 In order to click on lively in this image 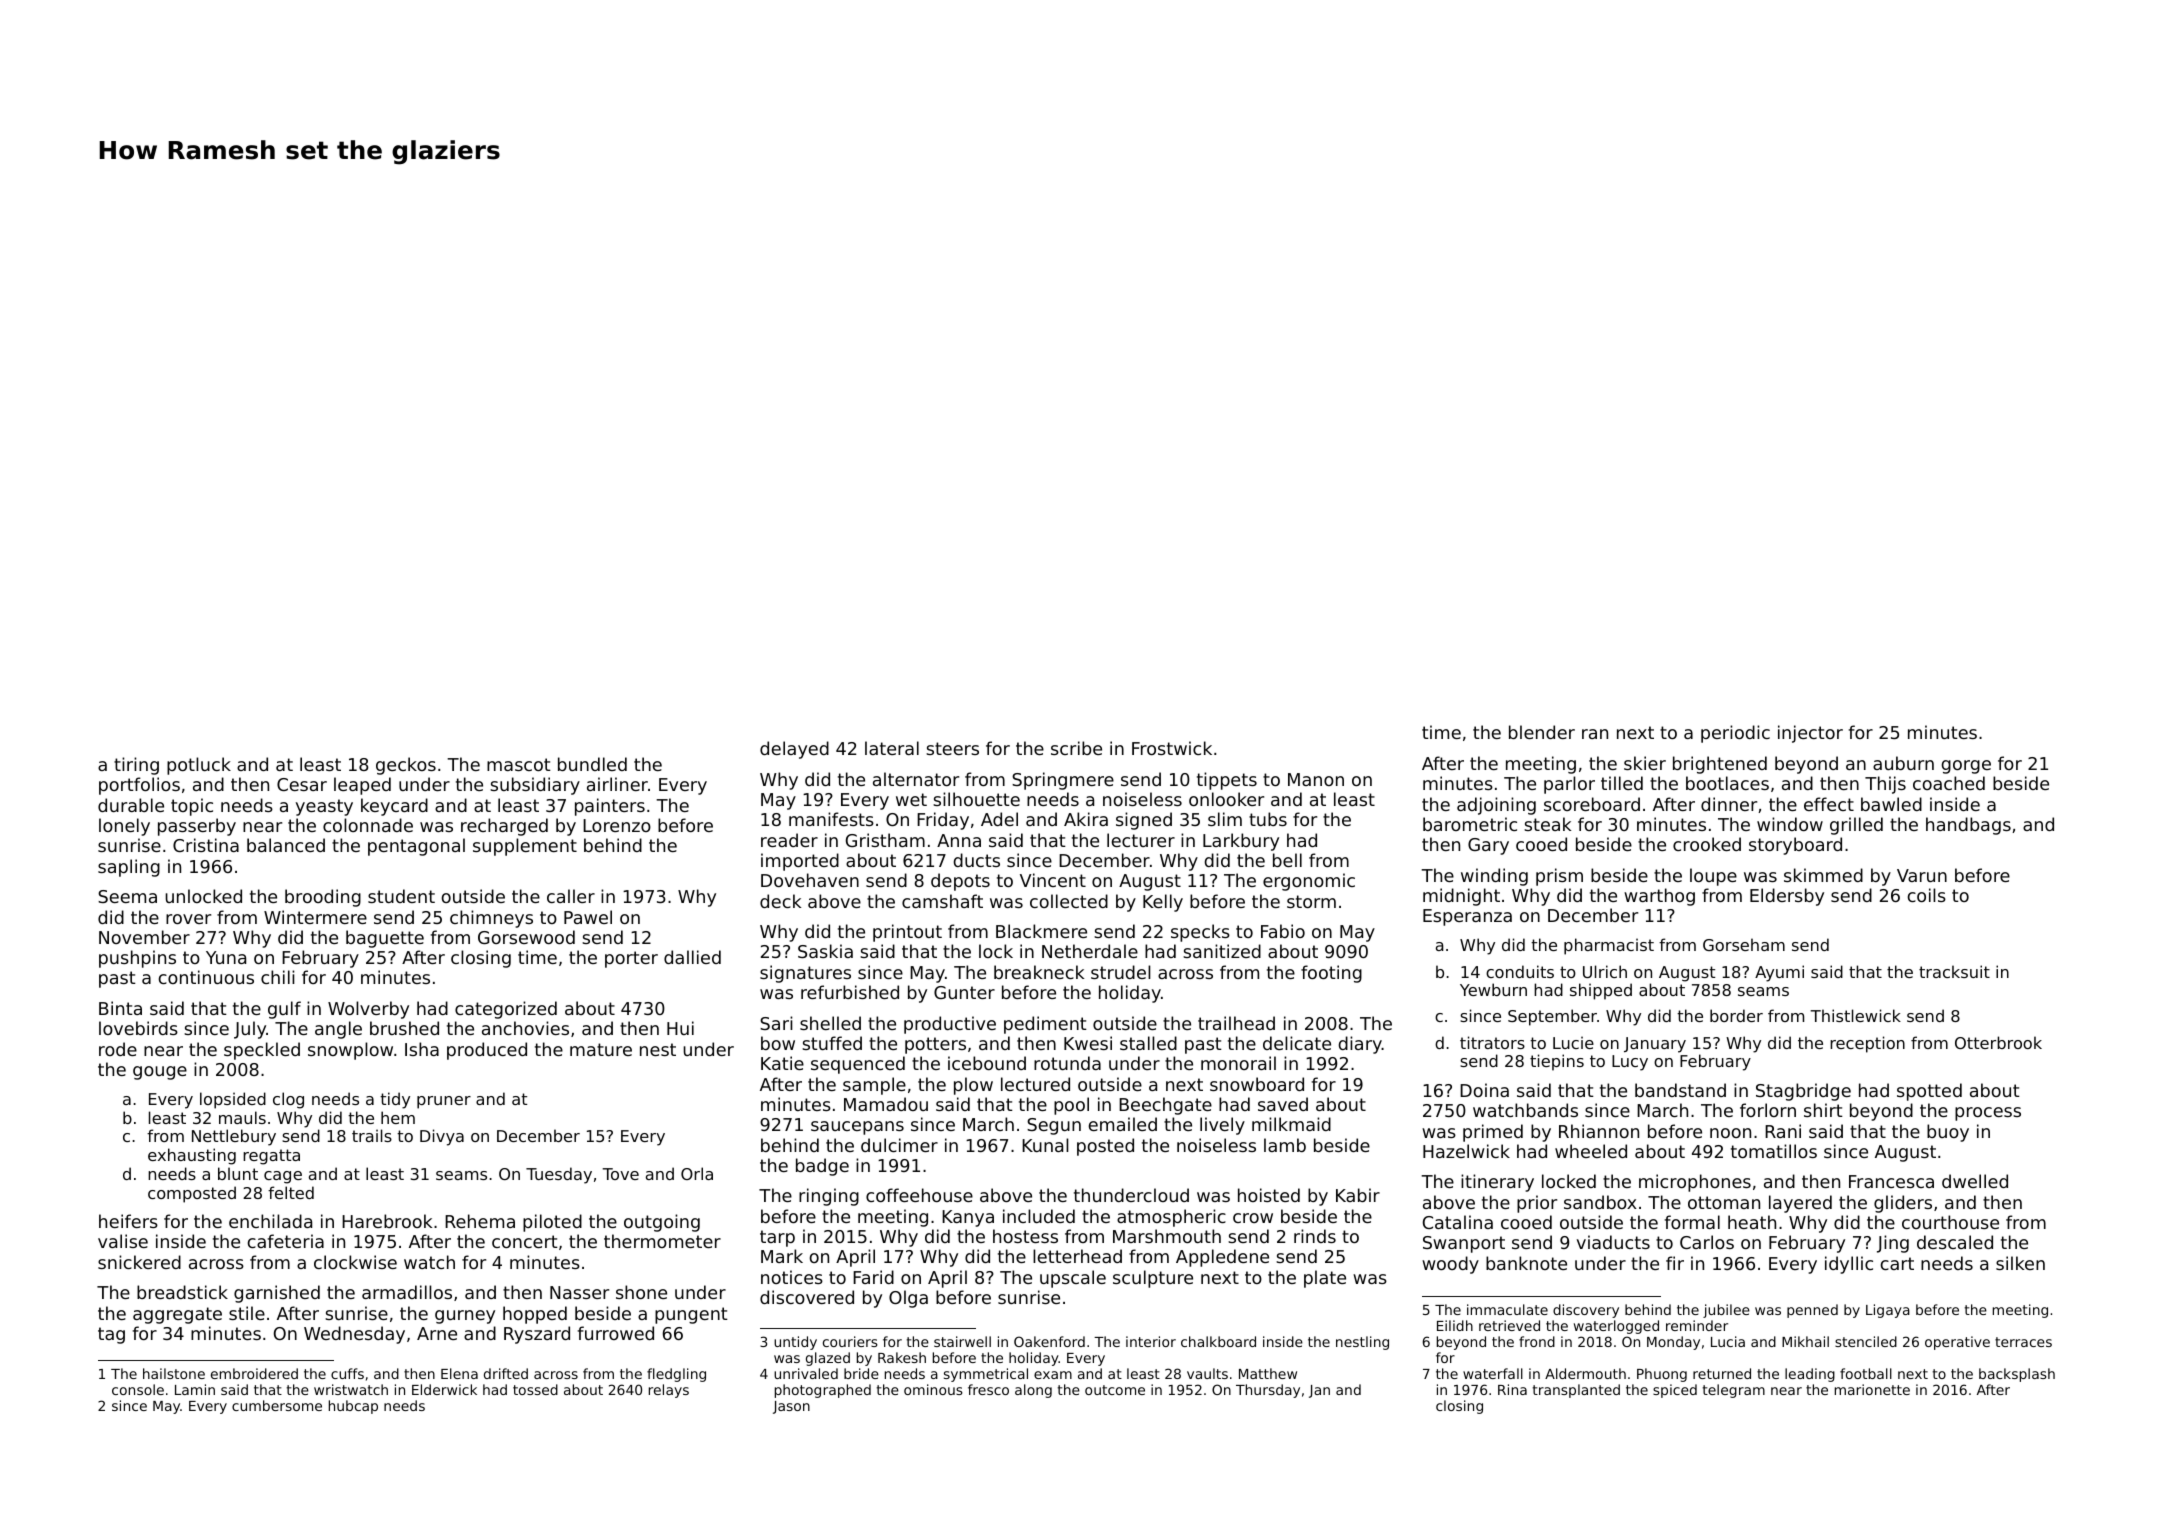, I will do `click(1222, 1126)`.
